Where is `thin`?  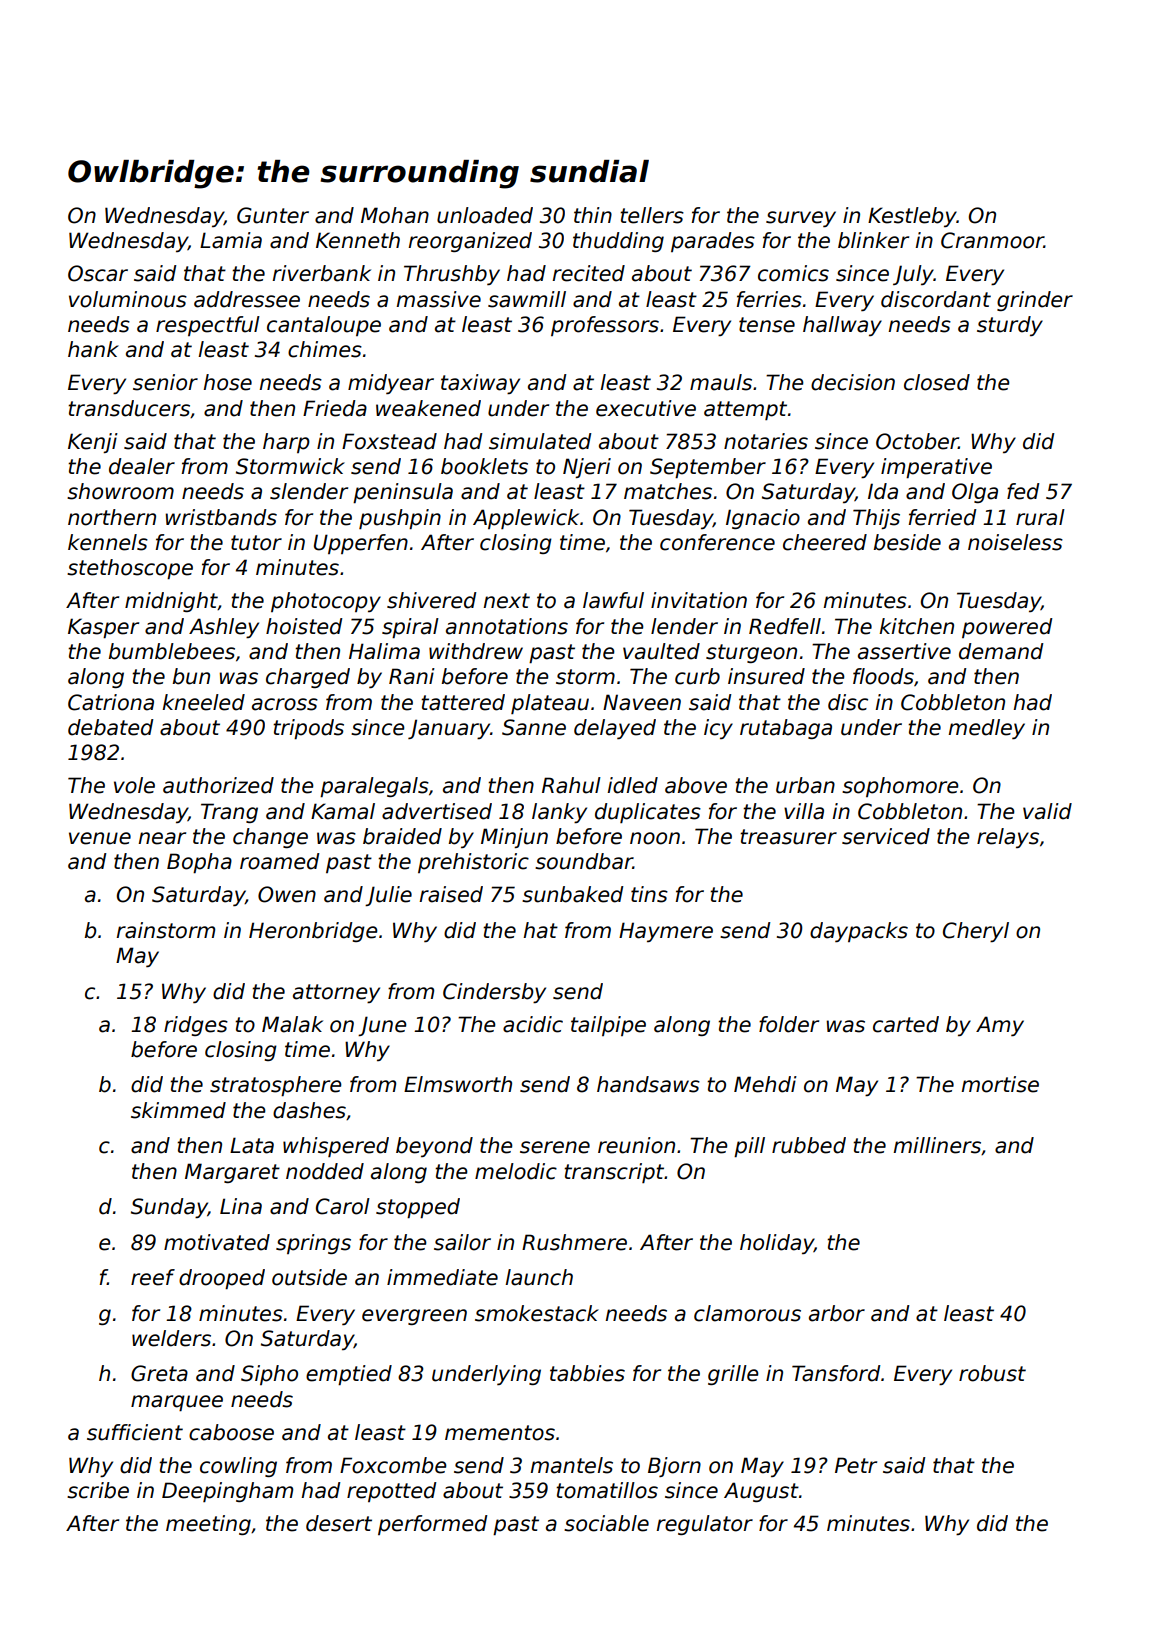
thin is located at coordinates (593, 215).
